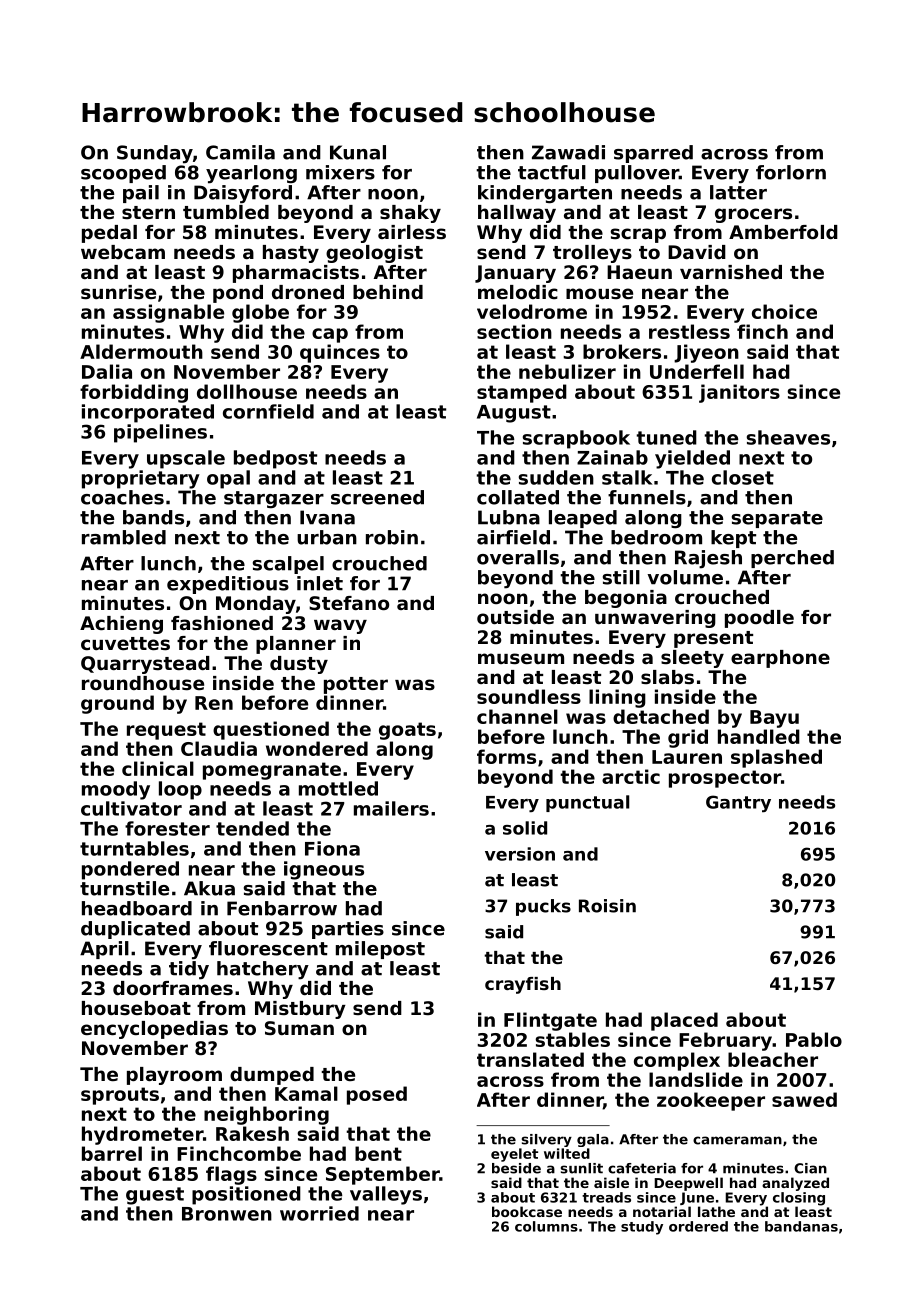 This image has width=924, height=1308. Describe the element at coordinates (260, 313) in the image. I see `globe` at that location.
